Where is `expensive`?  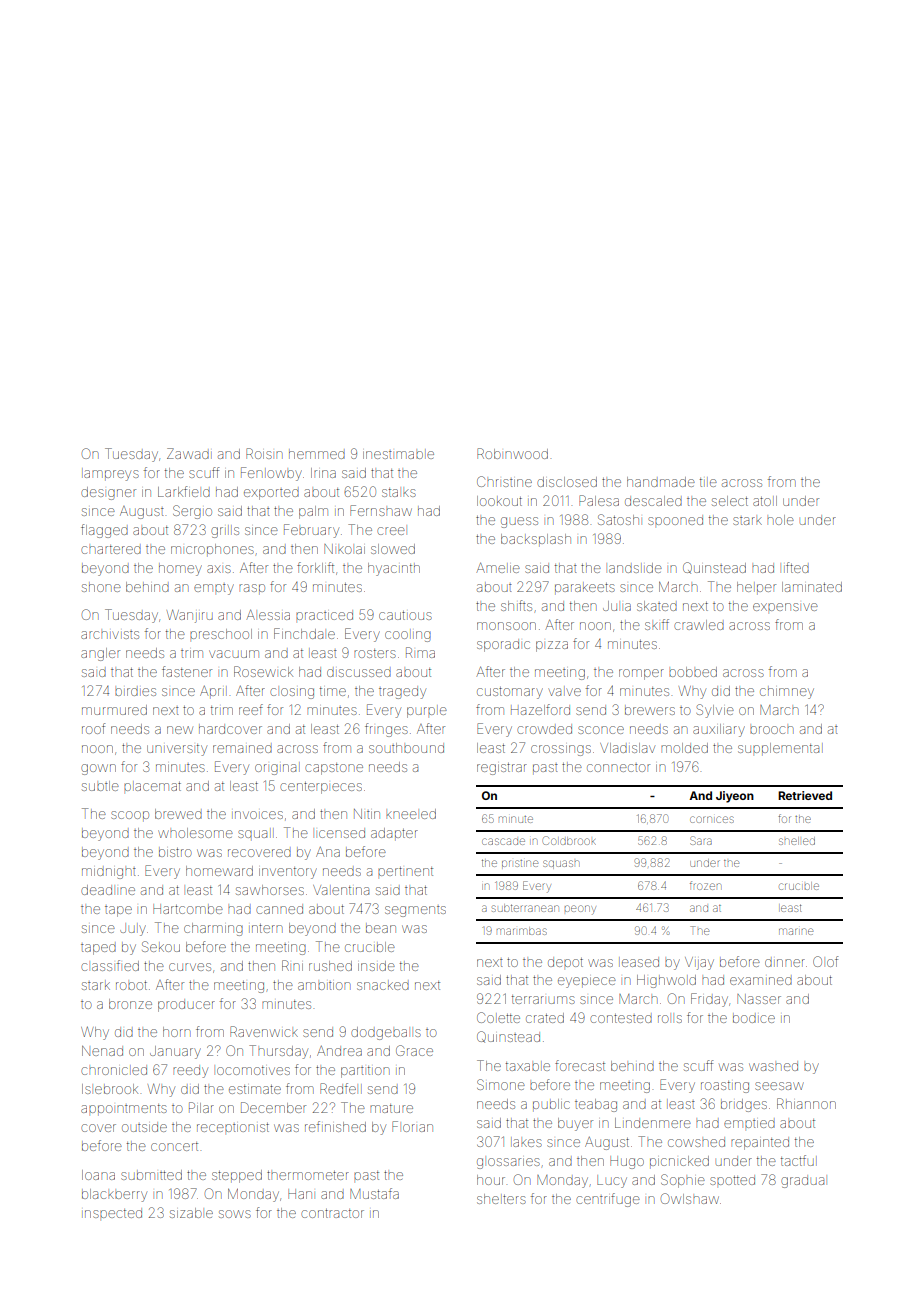 expensive is located at coordinates (785, 607).
